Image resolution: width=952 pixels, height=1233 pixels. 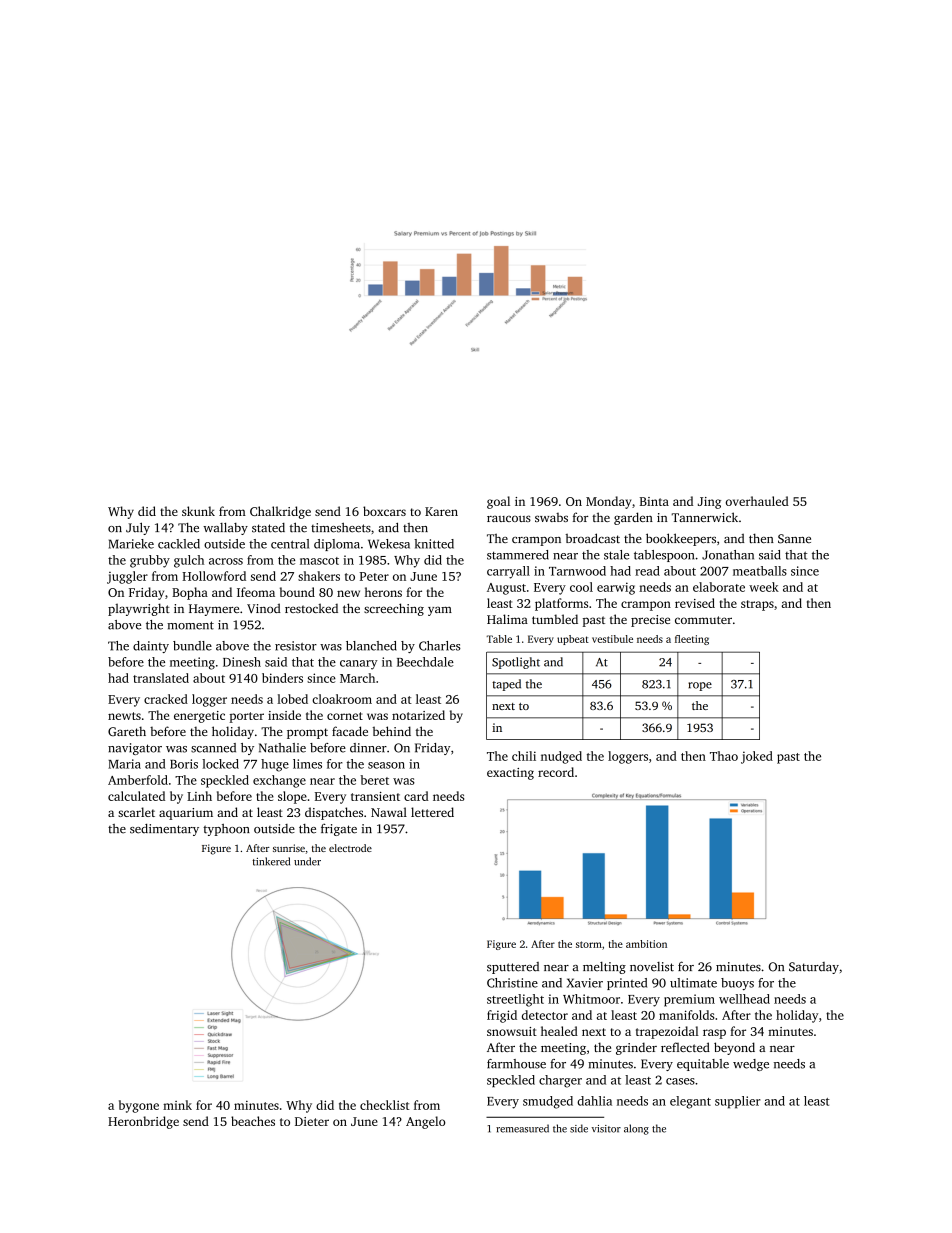 What do you see at coordinates (737, 984) in the screenshot?
I see `buoys` at bounding box center [737, 984].
